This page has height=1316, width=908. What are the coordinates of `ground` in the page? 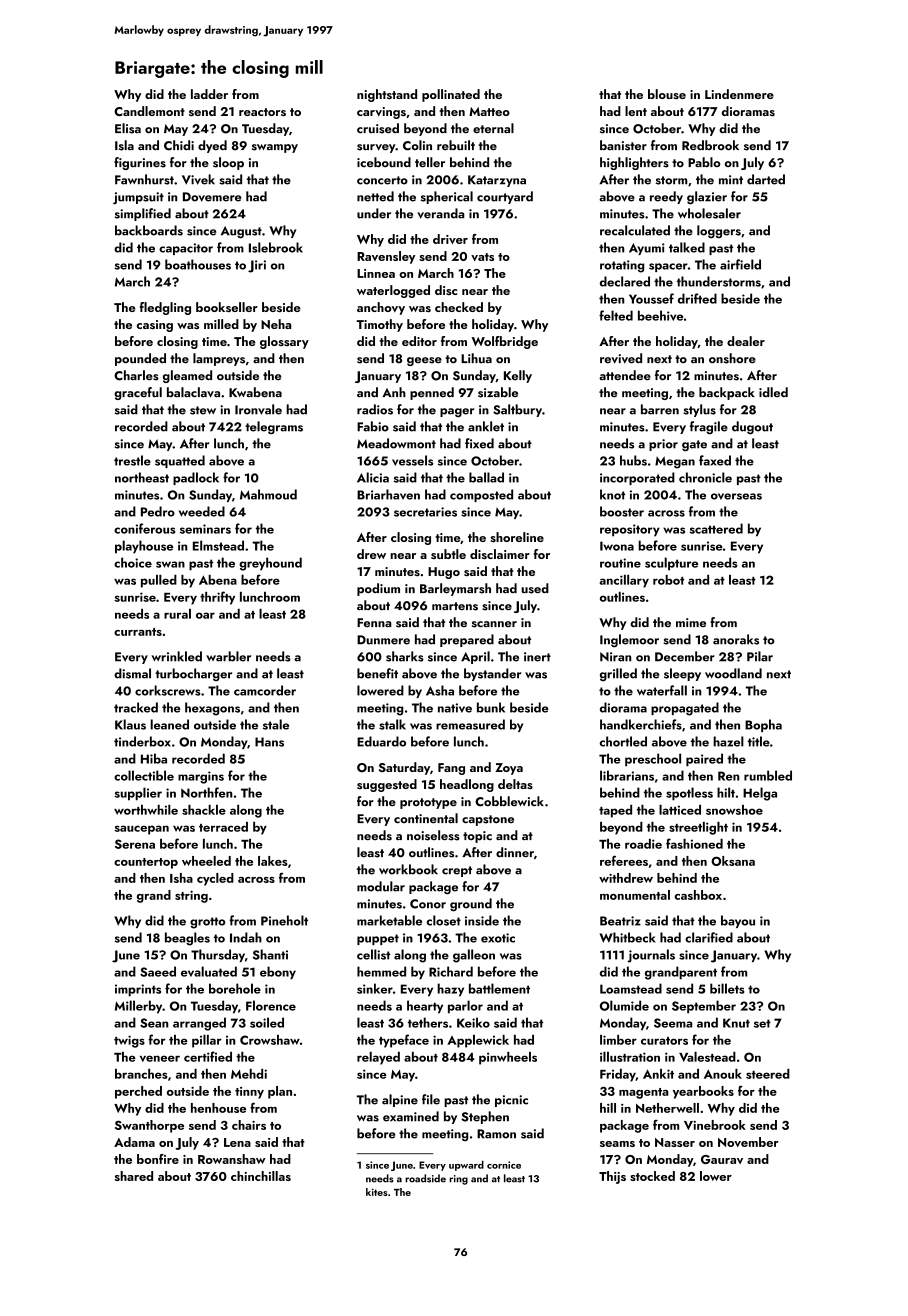 It's located at (471, 905).
